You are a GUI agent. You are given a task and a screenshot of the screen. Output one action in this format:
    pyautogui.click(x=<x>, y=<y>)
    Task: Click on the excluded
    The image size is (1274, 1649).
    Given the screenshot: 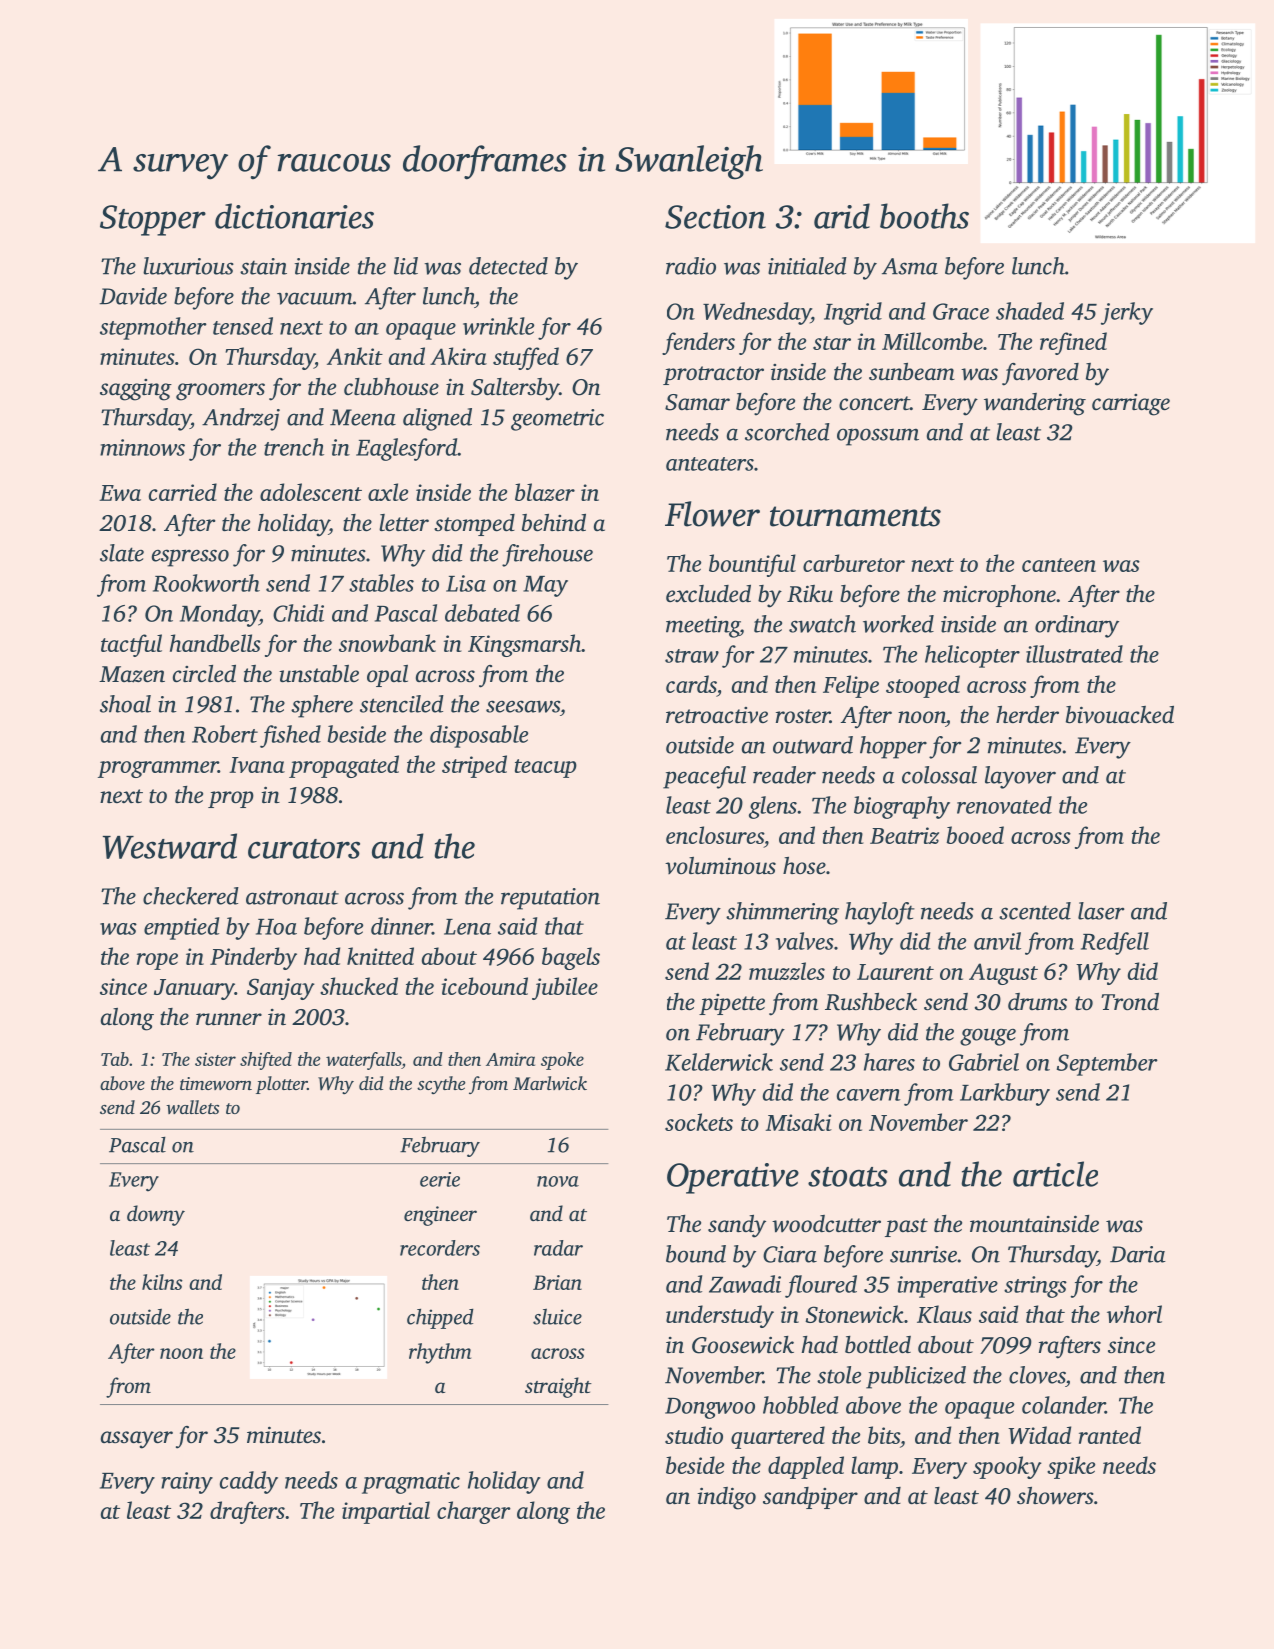 What is the action you would take?
    pyautogui.click(x=708, y=594)
